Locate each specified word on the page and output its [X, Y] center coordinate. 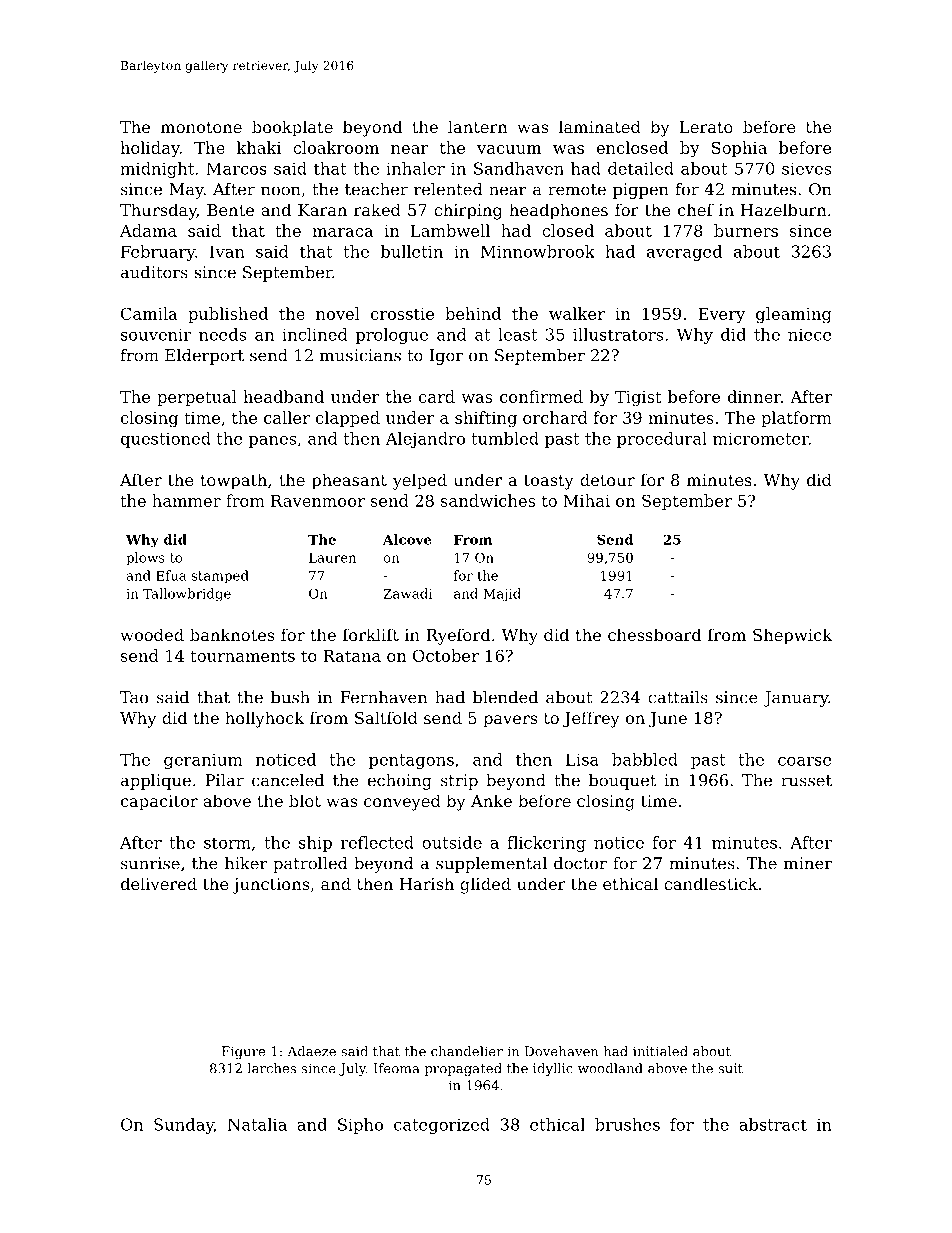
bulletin [412, 251]
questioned [166, 440]
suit [731, 1068]
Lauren [332, 557]
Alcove [407, 539]
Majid [502, 594]
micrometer [761, 438]
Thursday [158, 211]
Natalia [257, 1124]
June [668, 720]
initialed [660, 1051]
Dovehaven [561, 1051]
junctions [270, 886]
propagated [463, 1069]
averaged [684, 253]
